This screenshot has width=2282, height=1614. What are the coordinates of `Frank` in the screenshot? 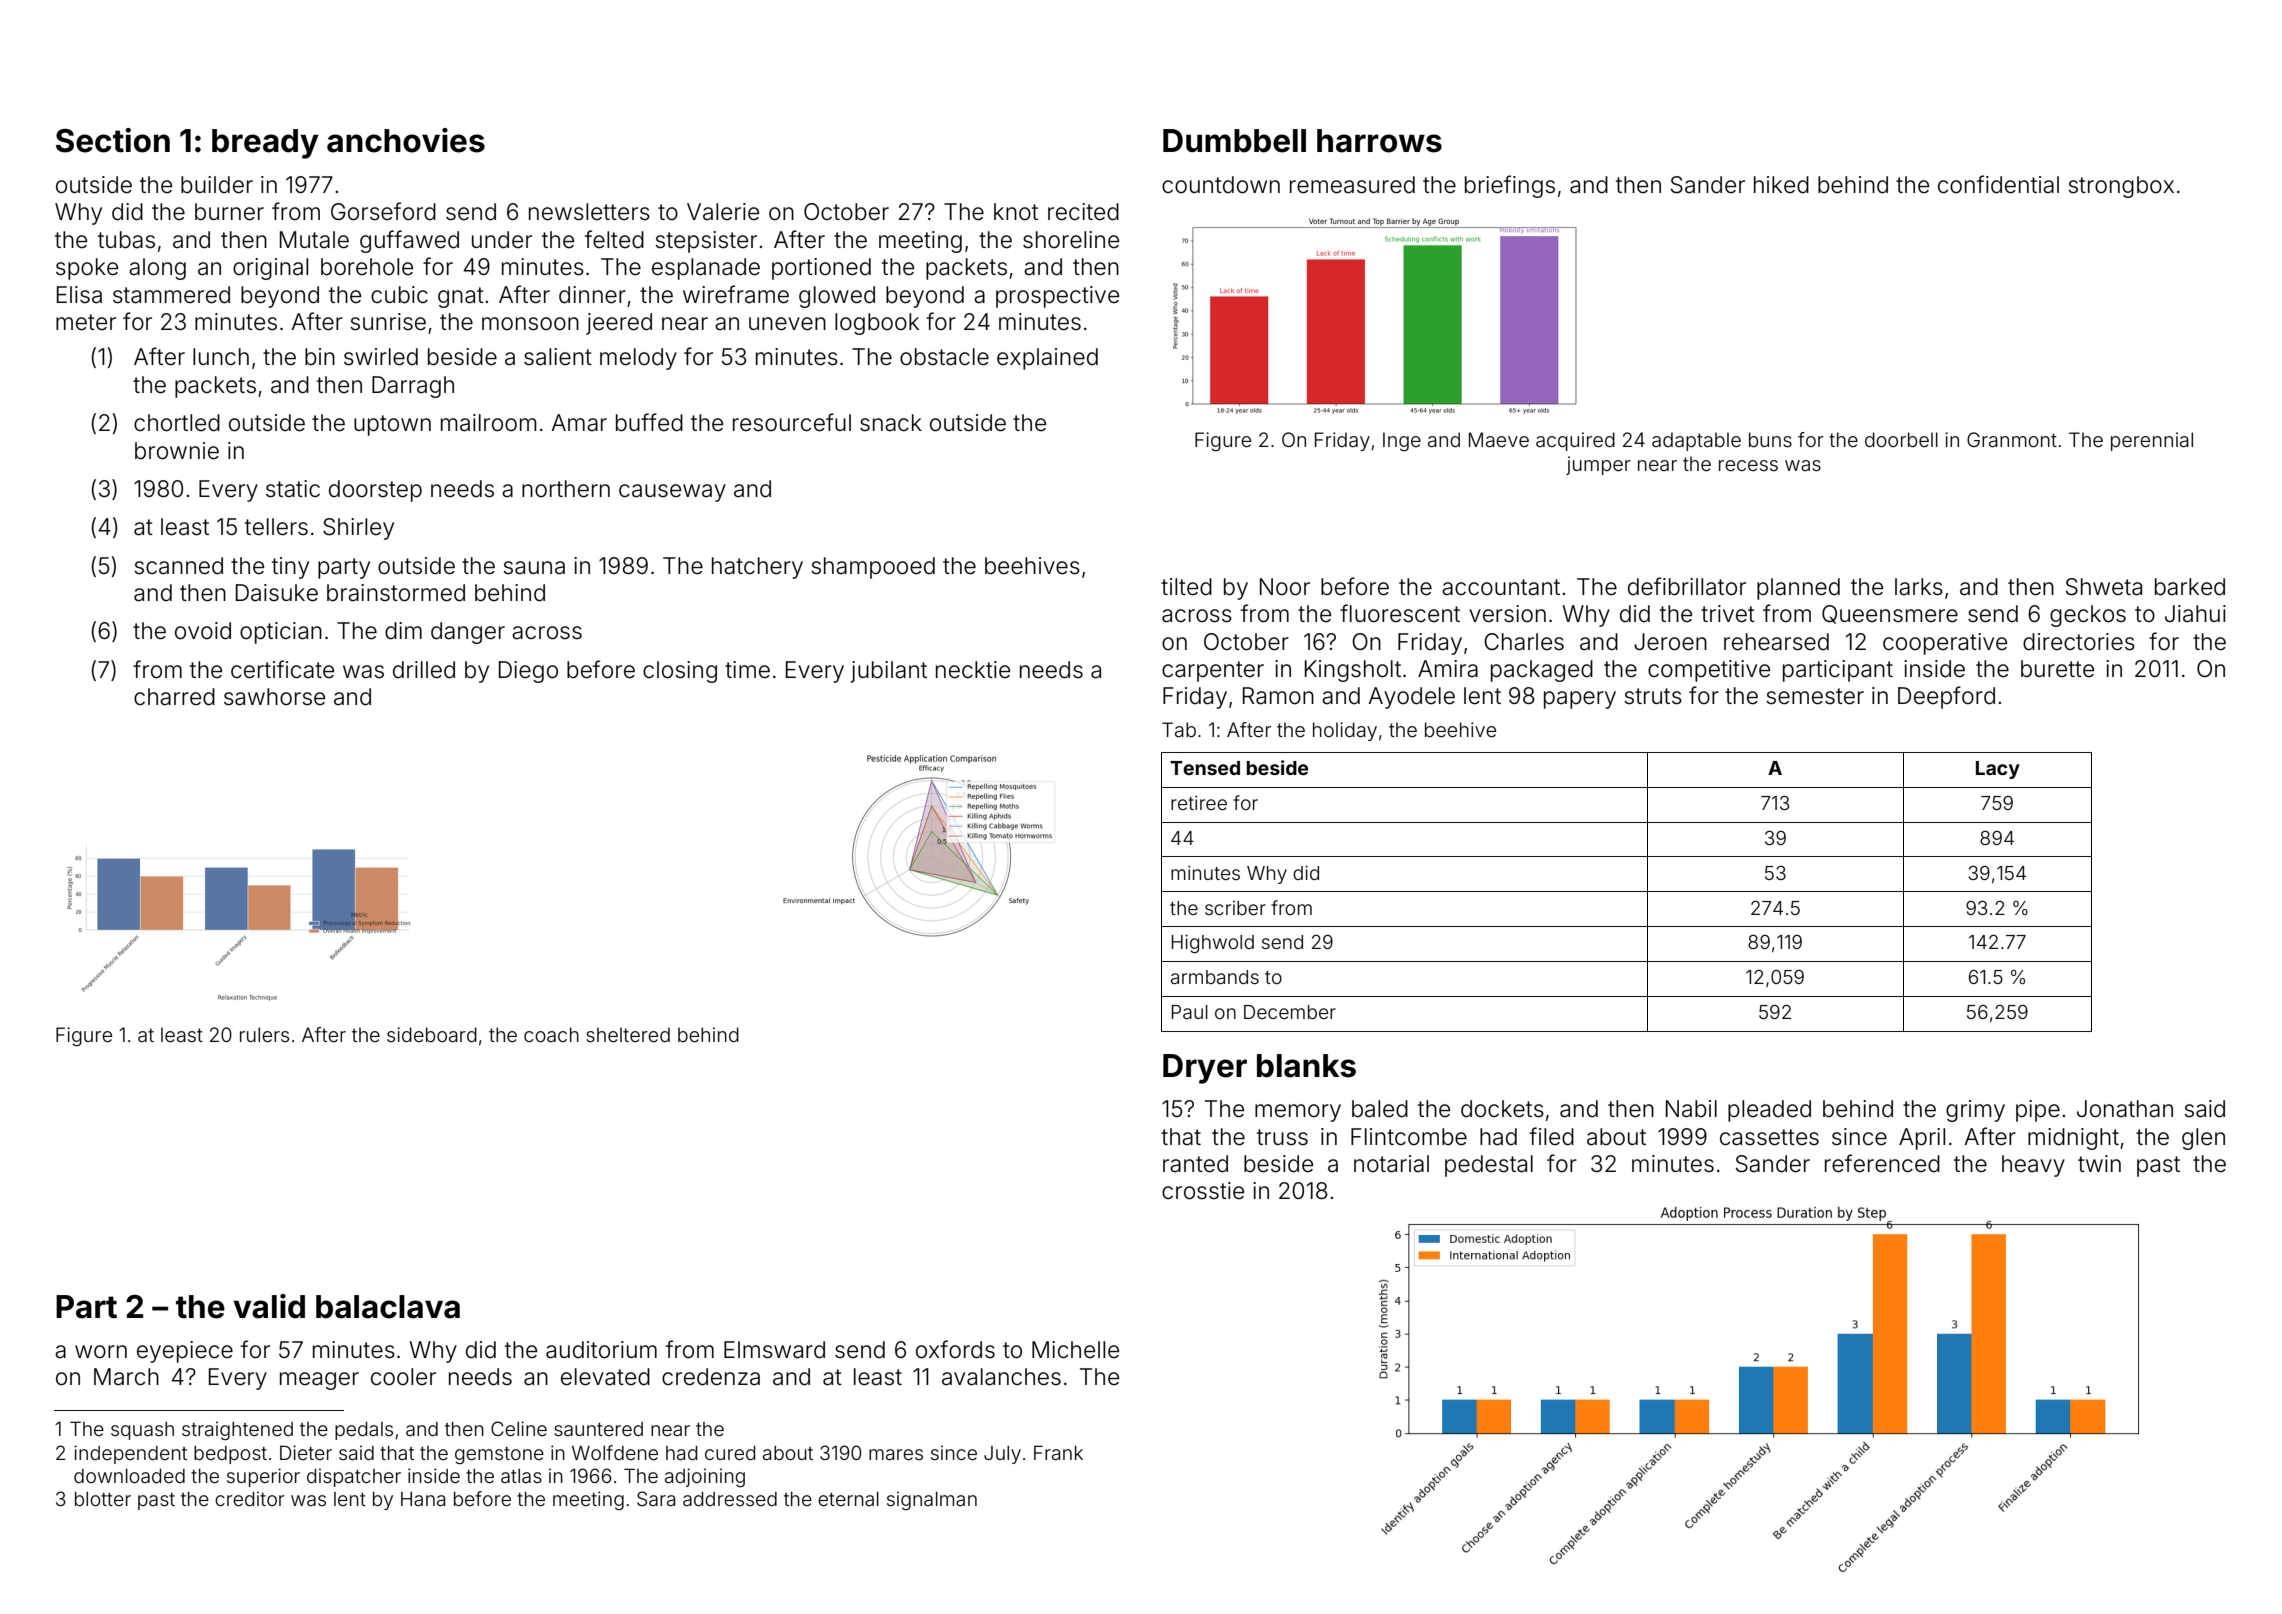 It's located at (1058, 1452).
